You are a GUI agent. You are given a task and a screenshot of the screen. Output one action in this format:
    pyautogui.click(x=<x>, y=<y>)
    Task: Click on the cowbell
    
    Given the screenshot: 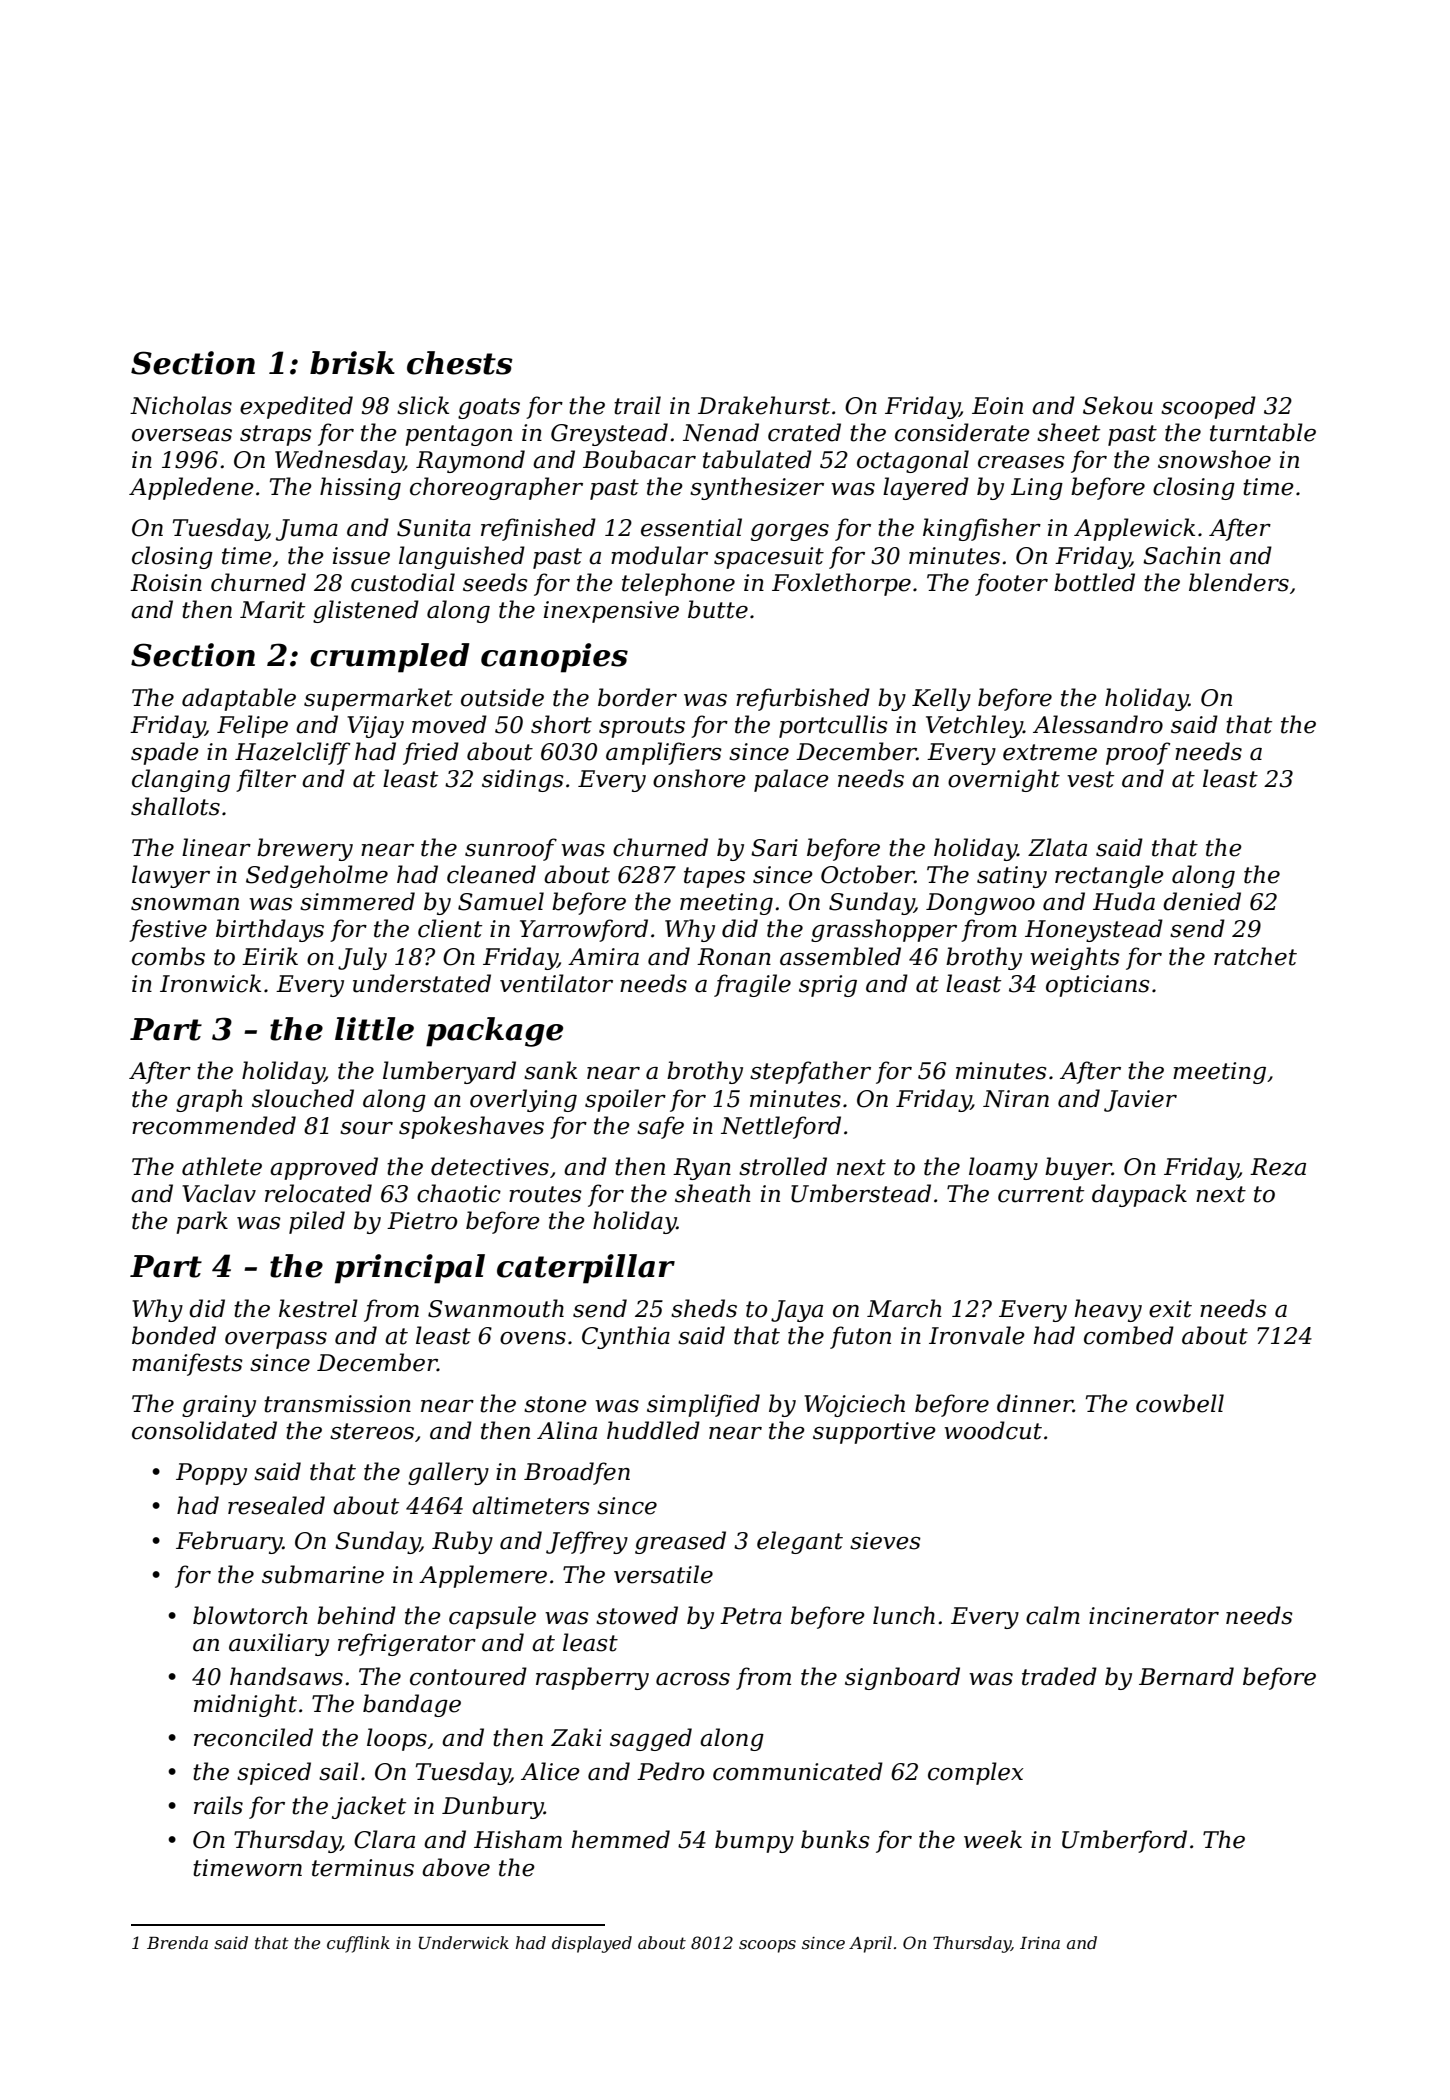 What is the action you would take?
    pyautogui.click(x=1180, y=1403)
